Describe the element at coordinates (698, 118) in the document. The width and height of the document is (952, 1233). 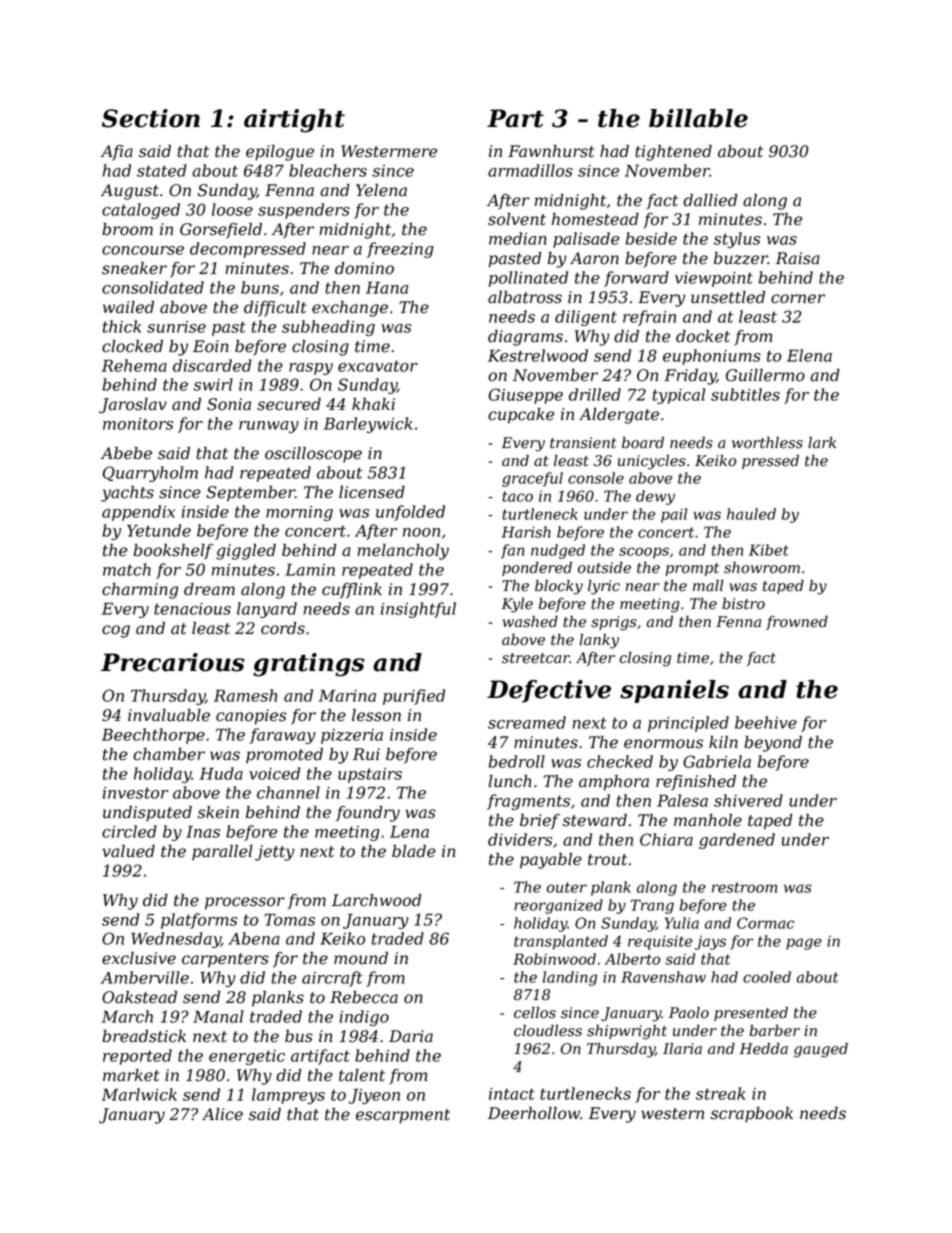
I see `billable` at that location.
